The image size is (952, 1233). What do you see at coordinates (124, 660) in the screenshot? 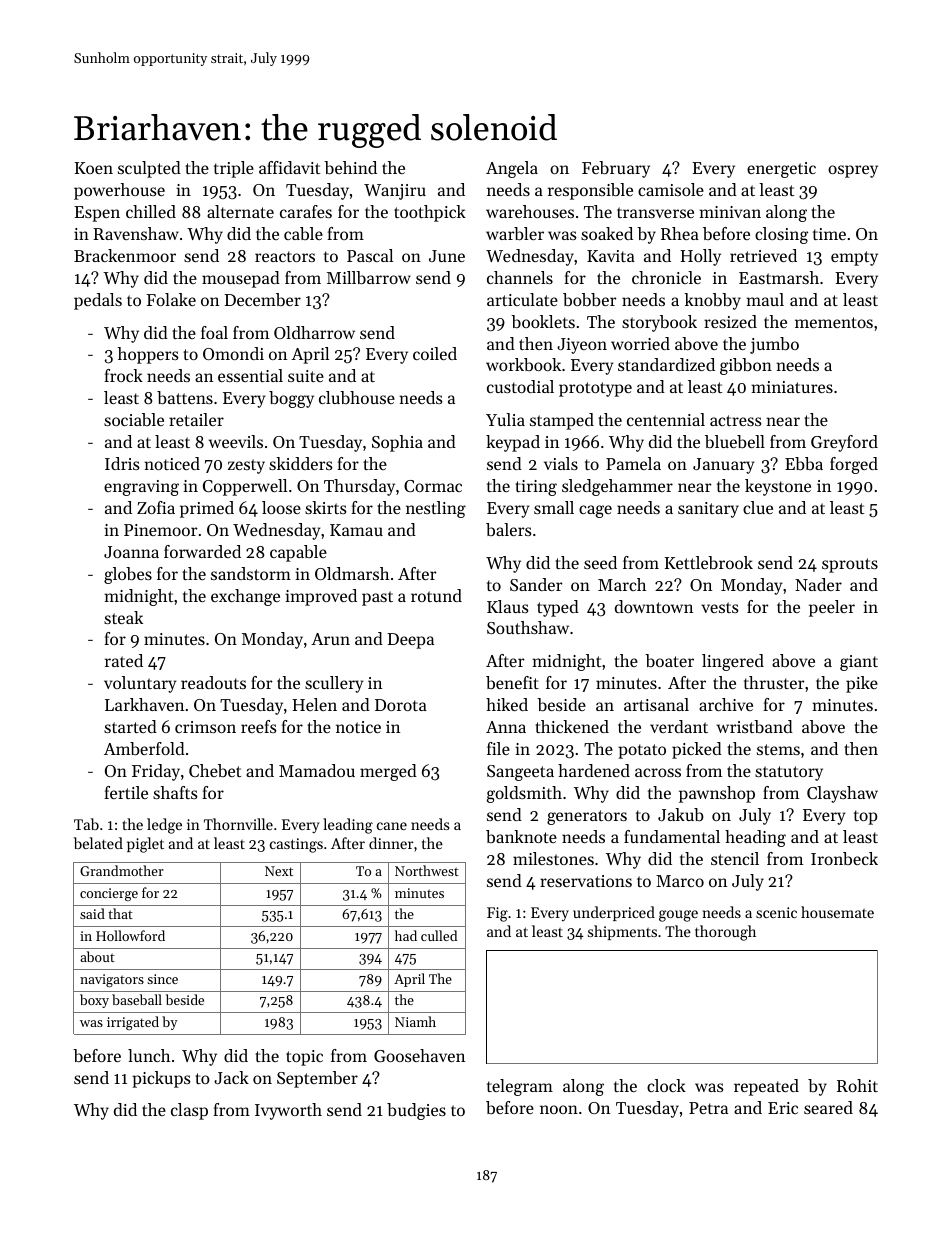
I see `rated` at bounding box center [124, 660].
